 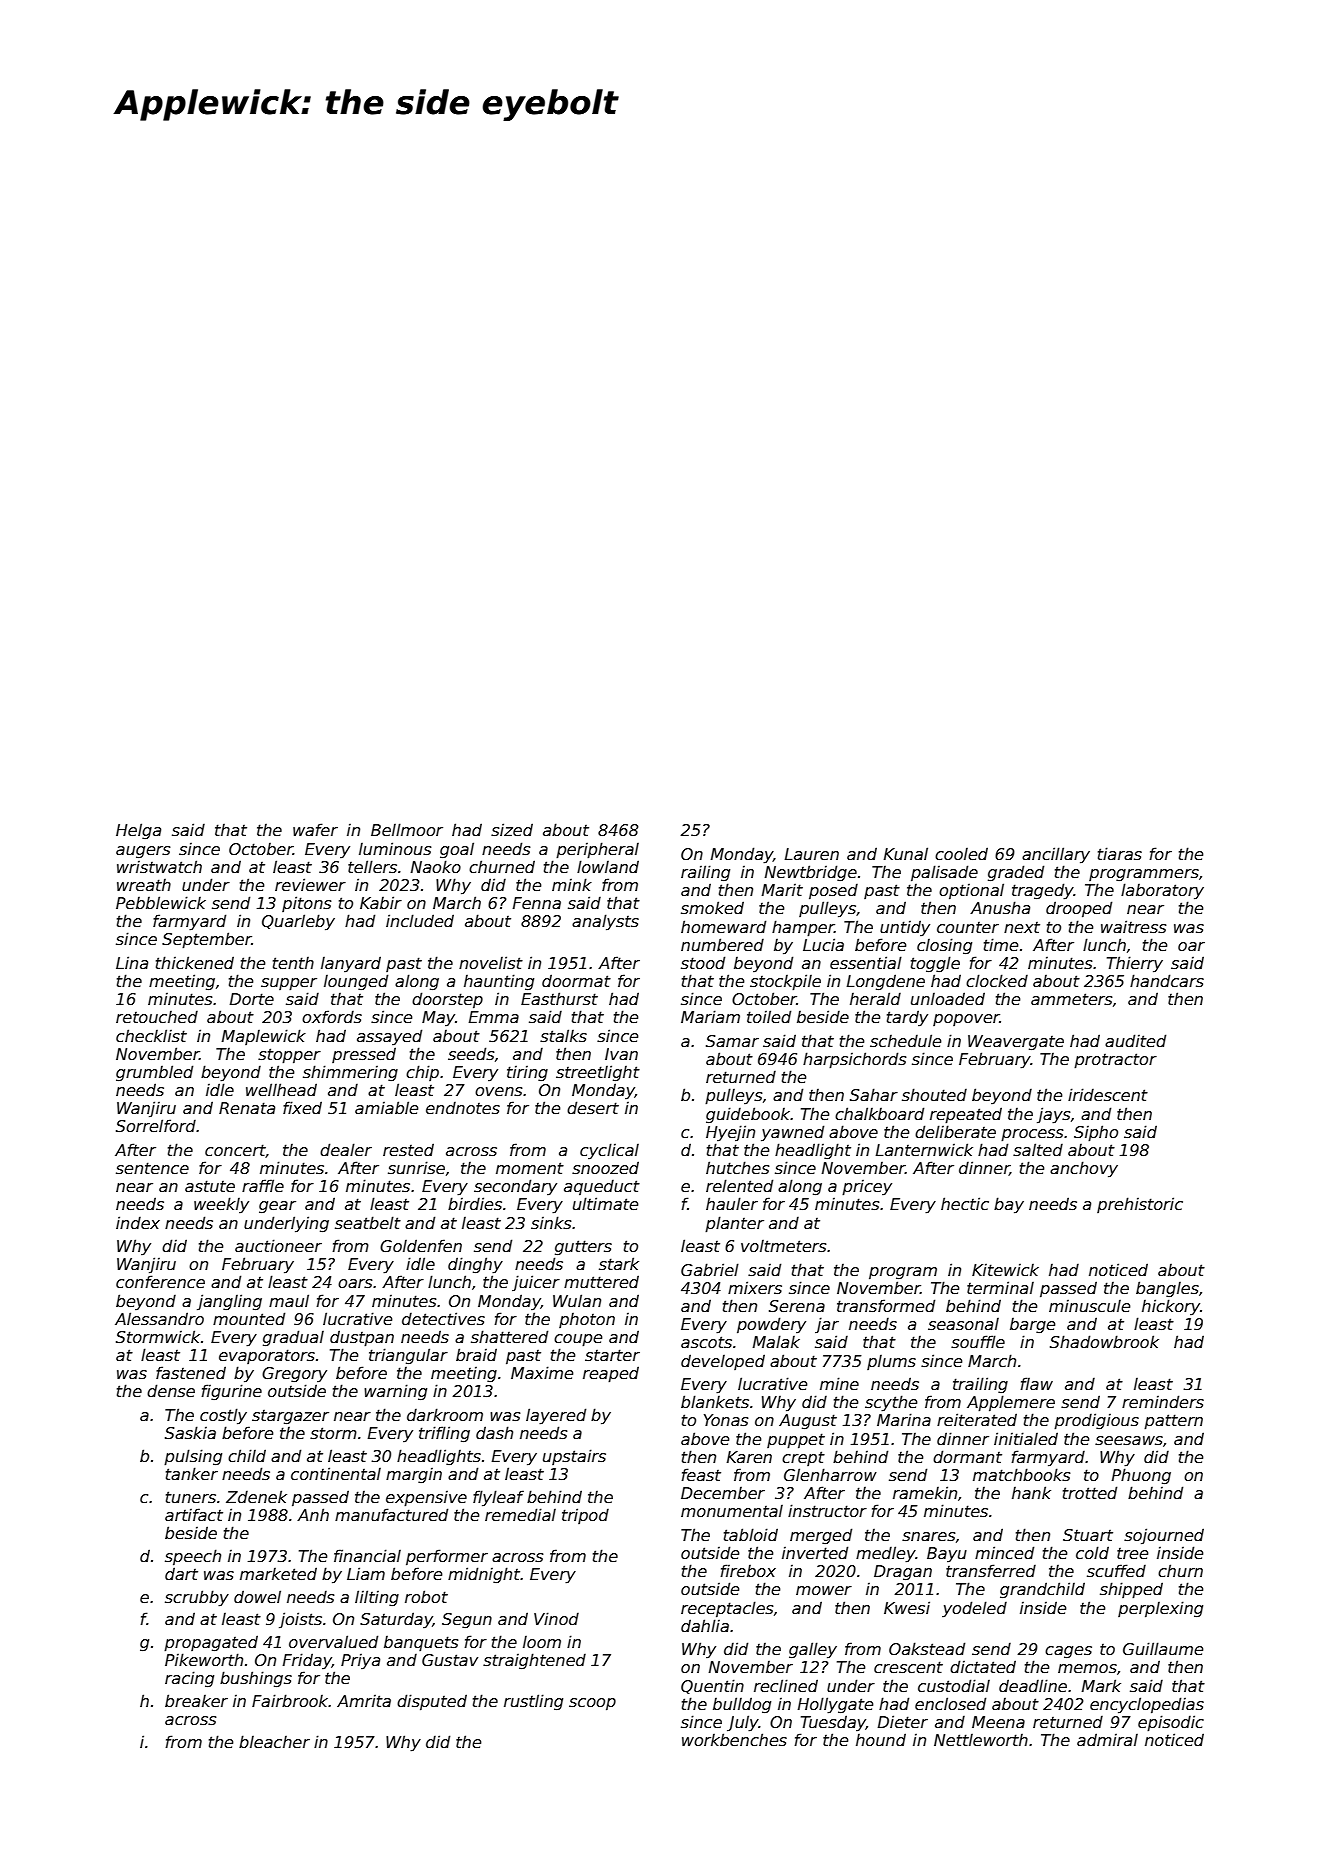 I want to click on peripheral, so click(x=597, y=850).
